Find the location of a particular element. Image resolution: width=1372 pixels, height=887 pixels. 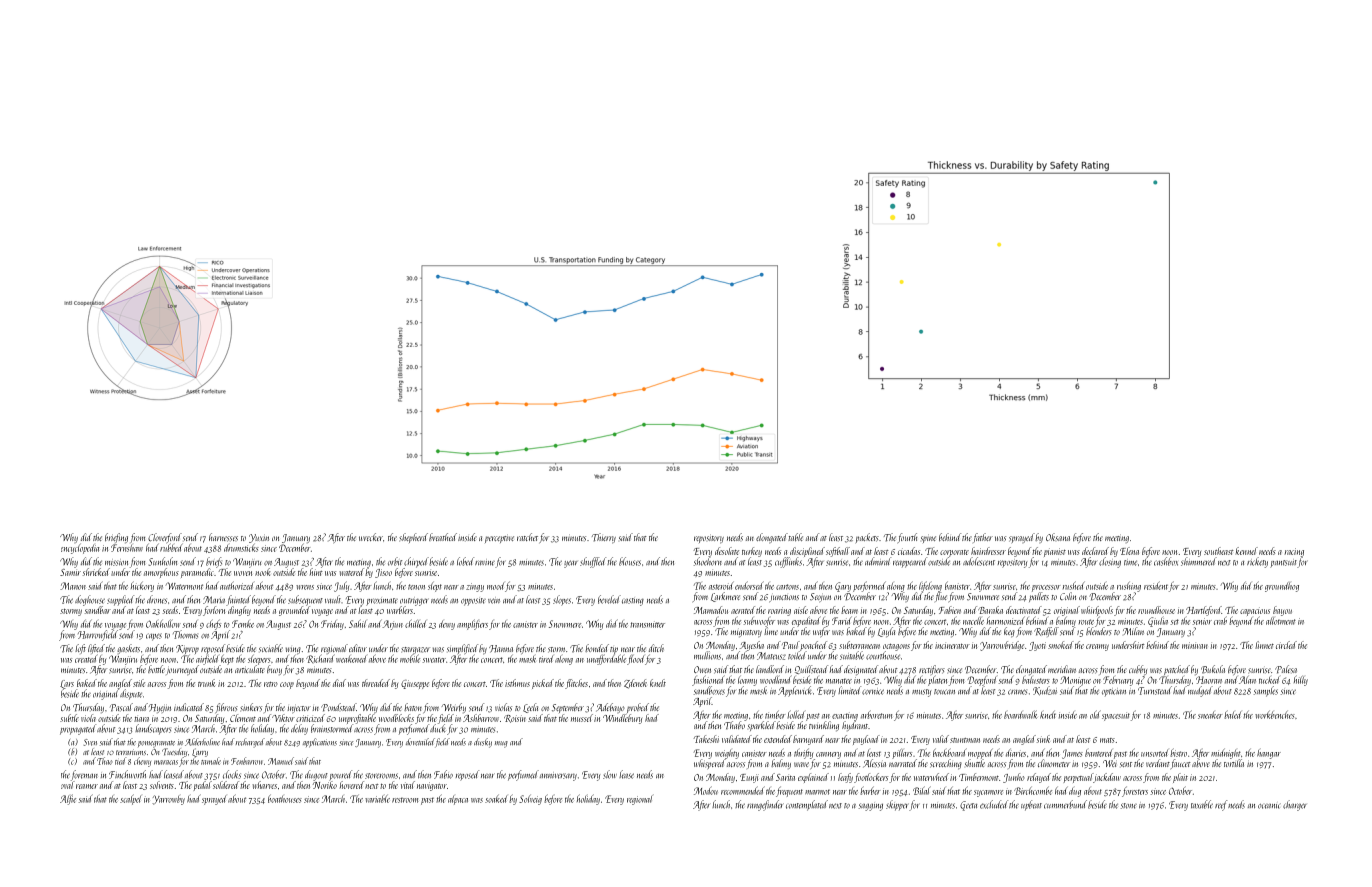

mug is located at coordinates (501, 744).
